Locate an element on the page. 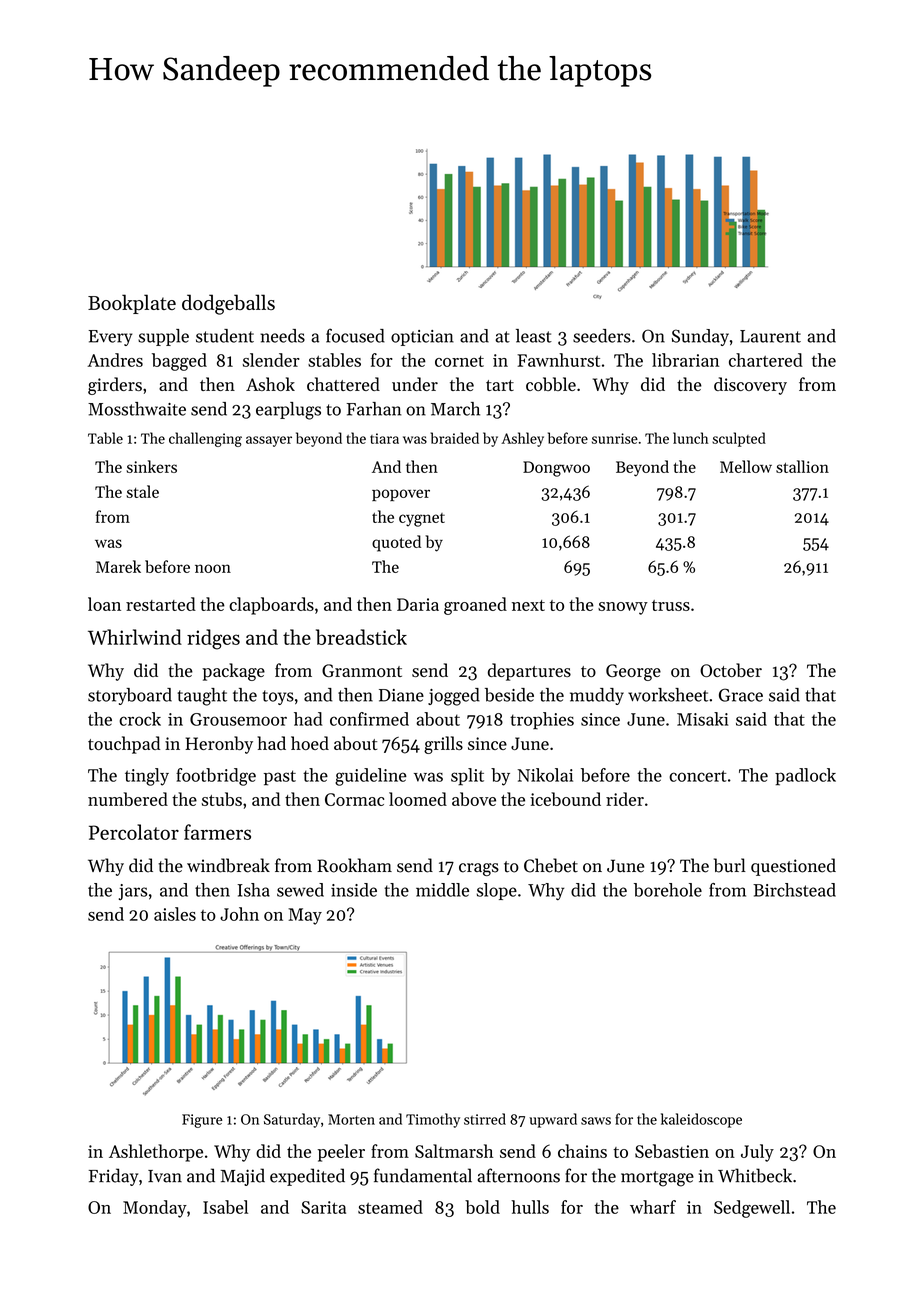 The image size is (924, 1314). Morten is located at coordinates (351, 1119).
